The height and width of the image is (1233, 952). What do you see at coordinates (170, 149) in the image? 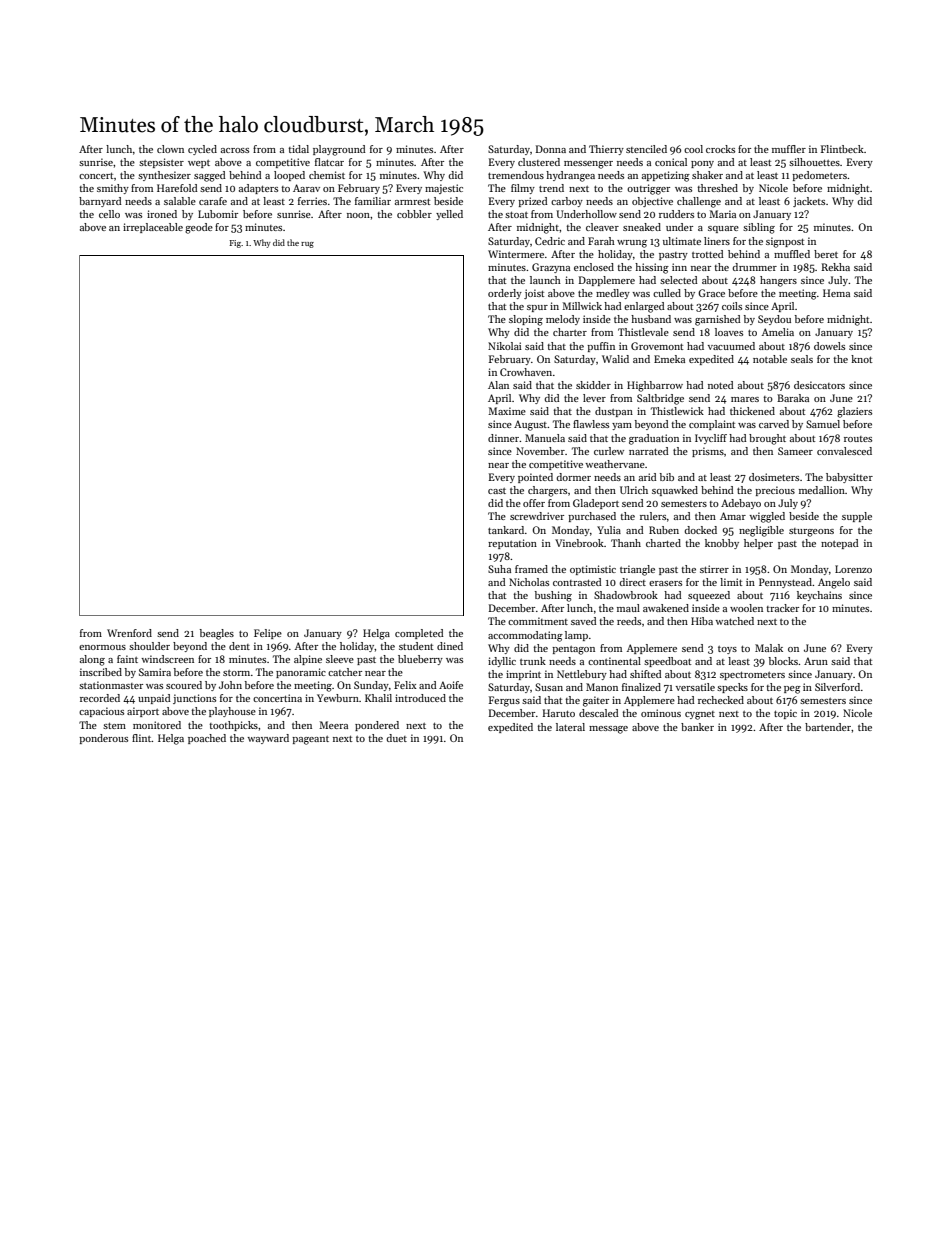
I see `clown` at bounding box center [170, 149].
